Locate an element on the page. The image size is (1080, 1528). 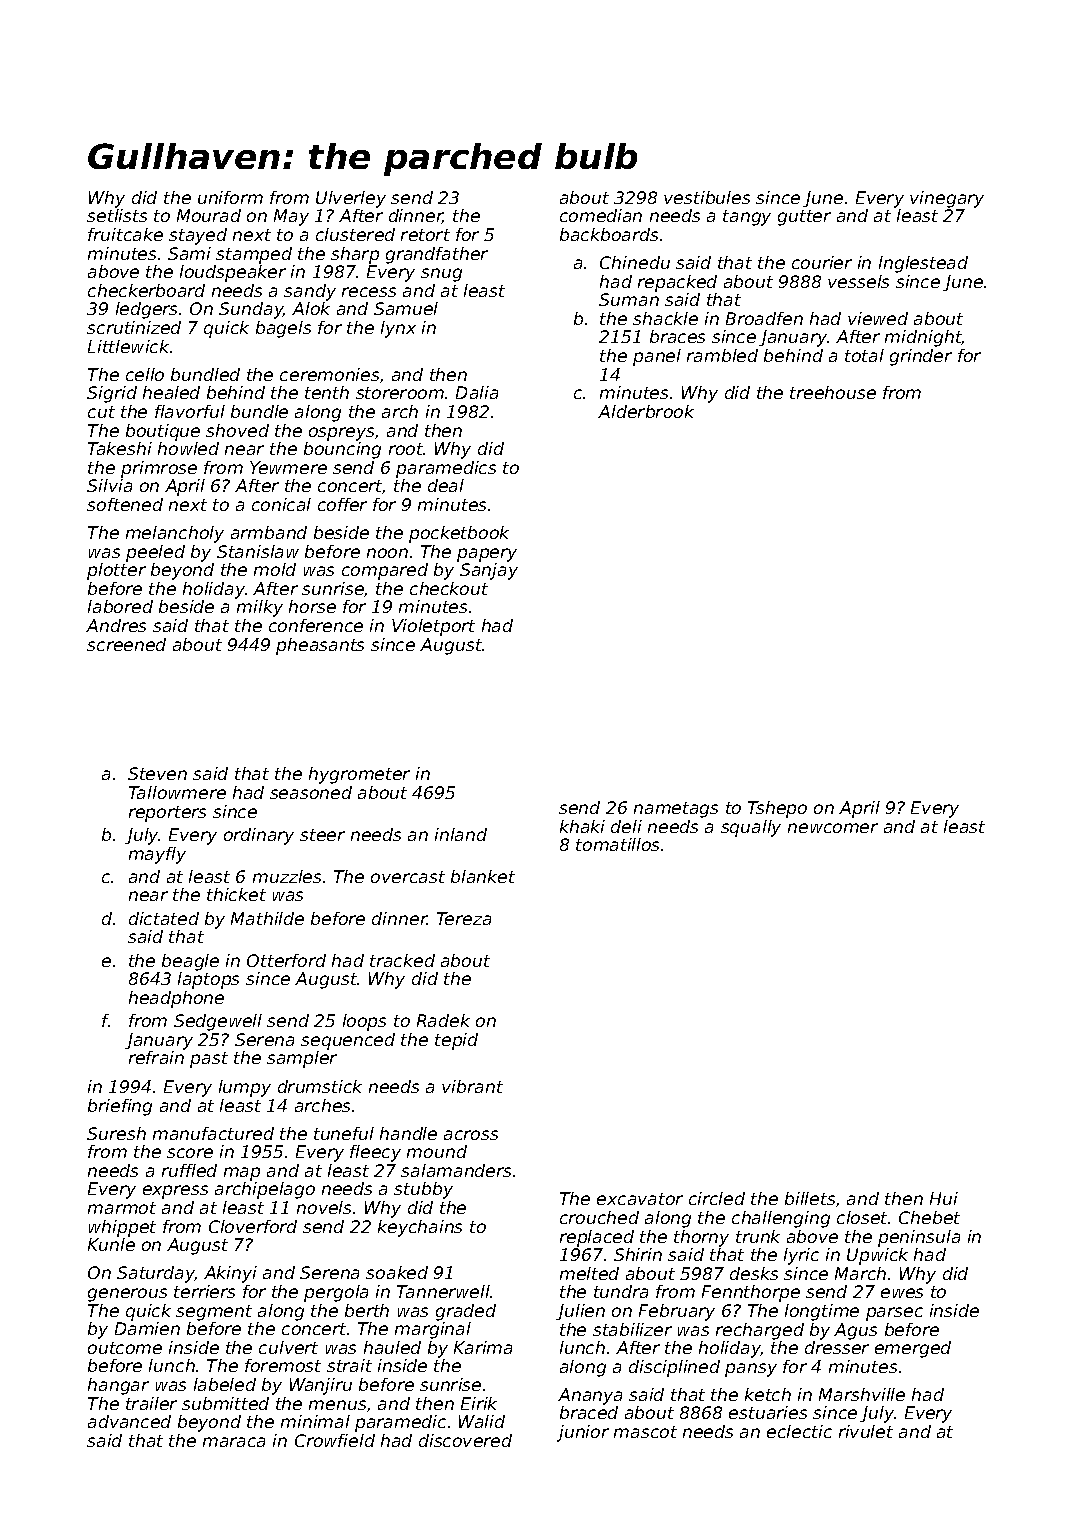
Inglestead is located at coordinates (923, 264).
